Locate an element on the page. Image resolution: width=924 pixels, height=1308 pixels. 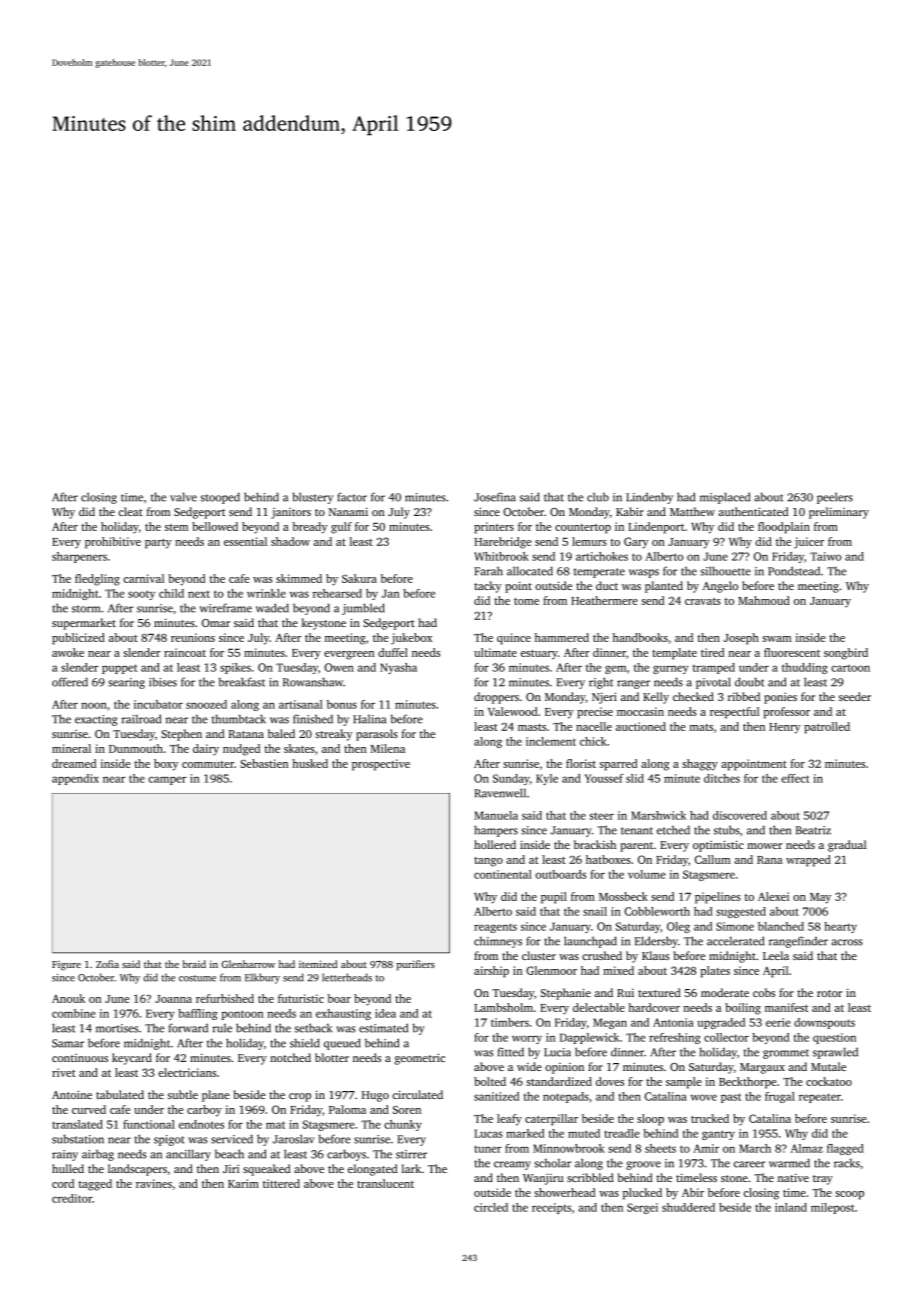
pupil is located at coordinates (554, 898).
